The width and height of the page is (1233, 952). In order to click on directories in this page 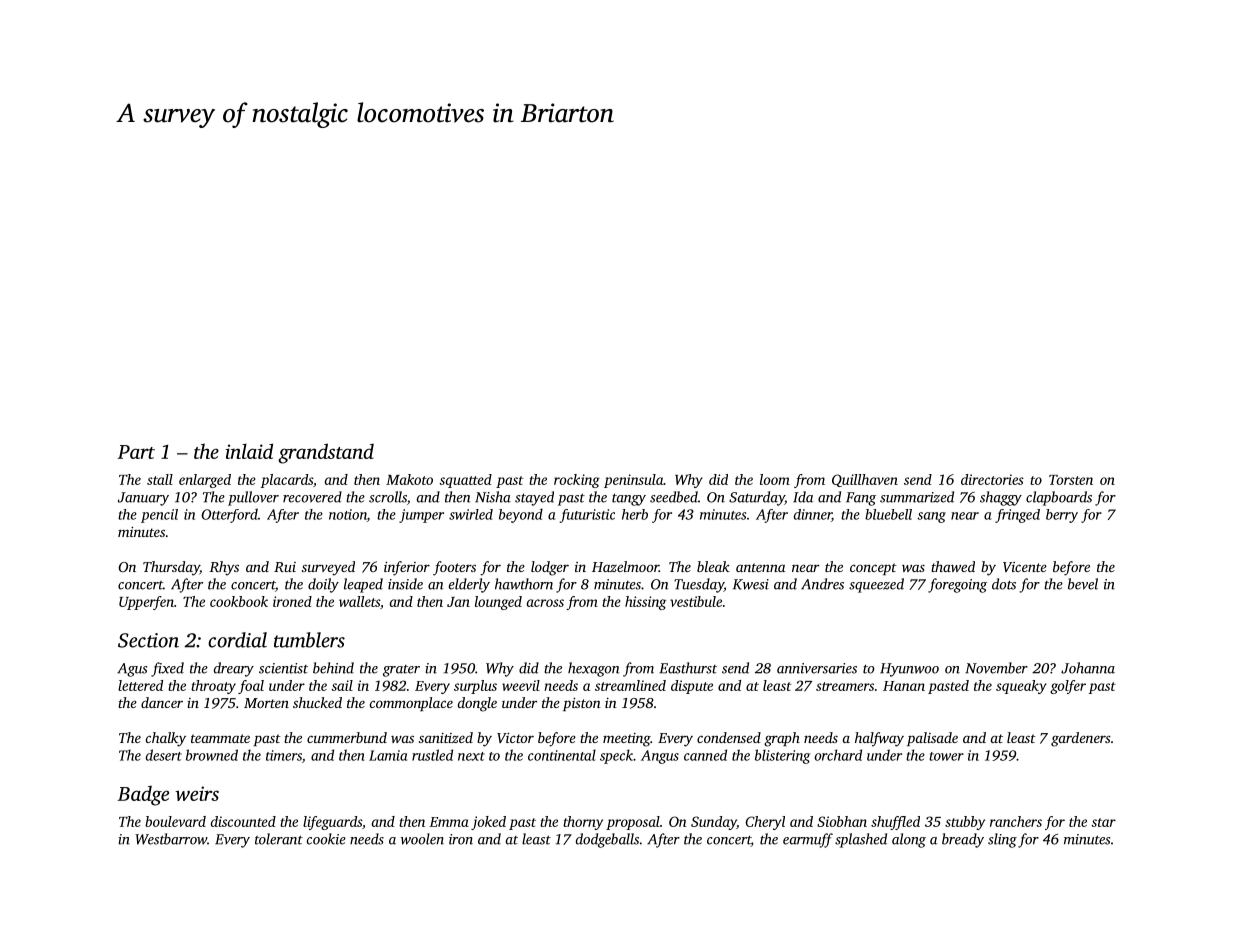, I will do `click(992, 479)`.
